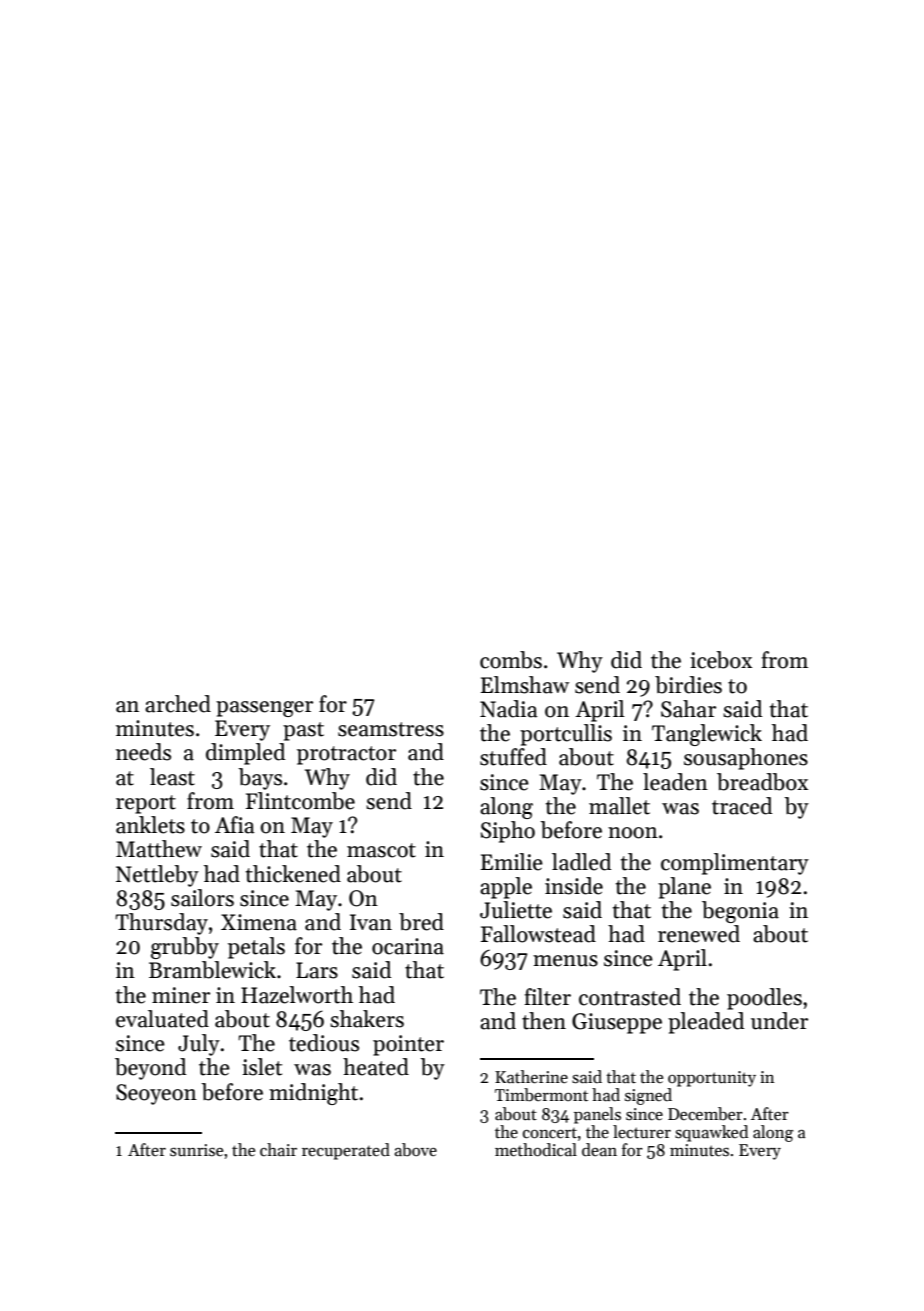  Describe the element at coordinates (159, 849) in the document. I see `Matthew` at that location.
